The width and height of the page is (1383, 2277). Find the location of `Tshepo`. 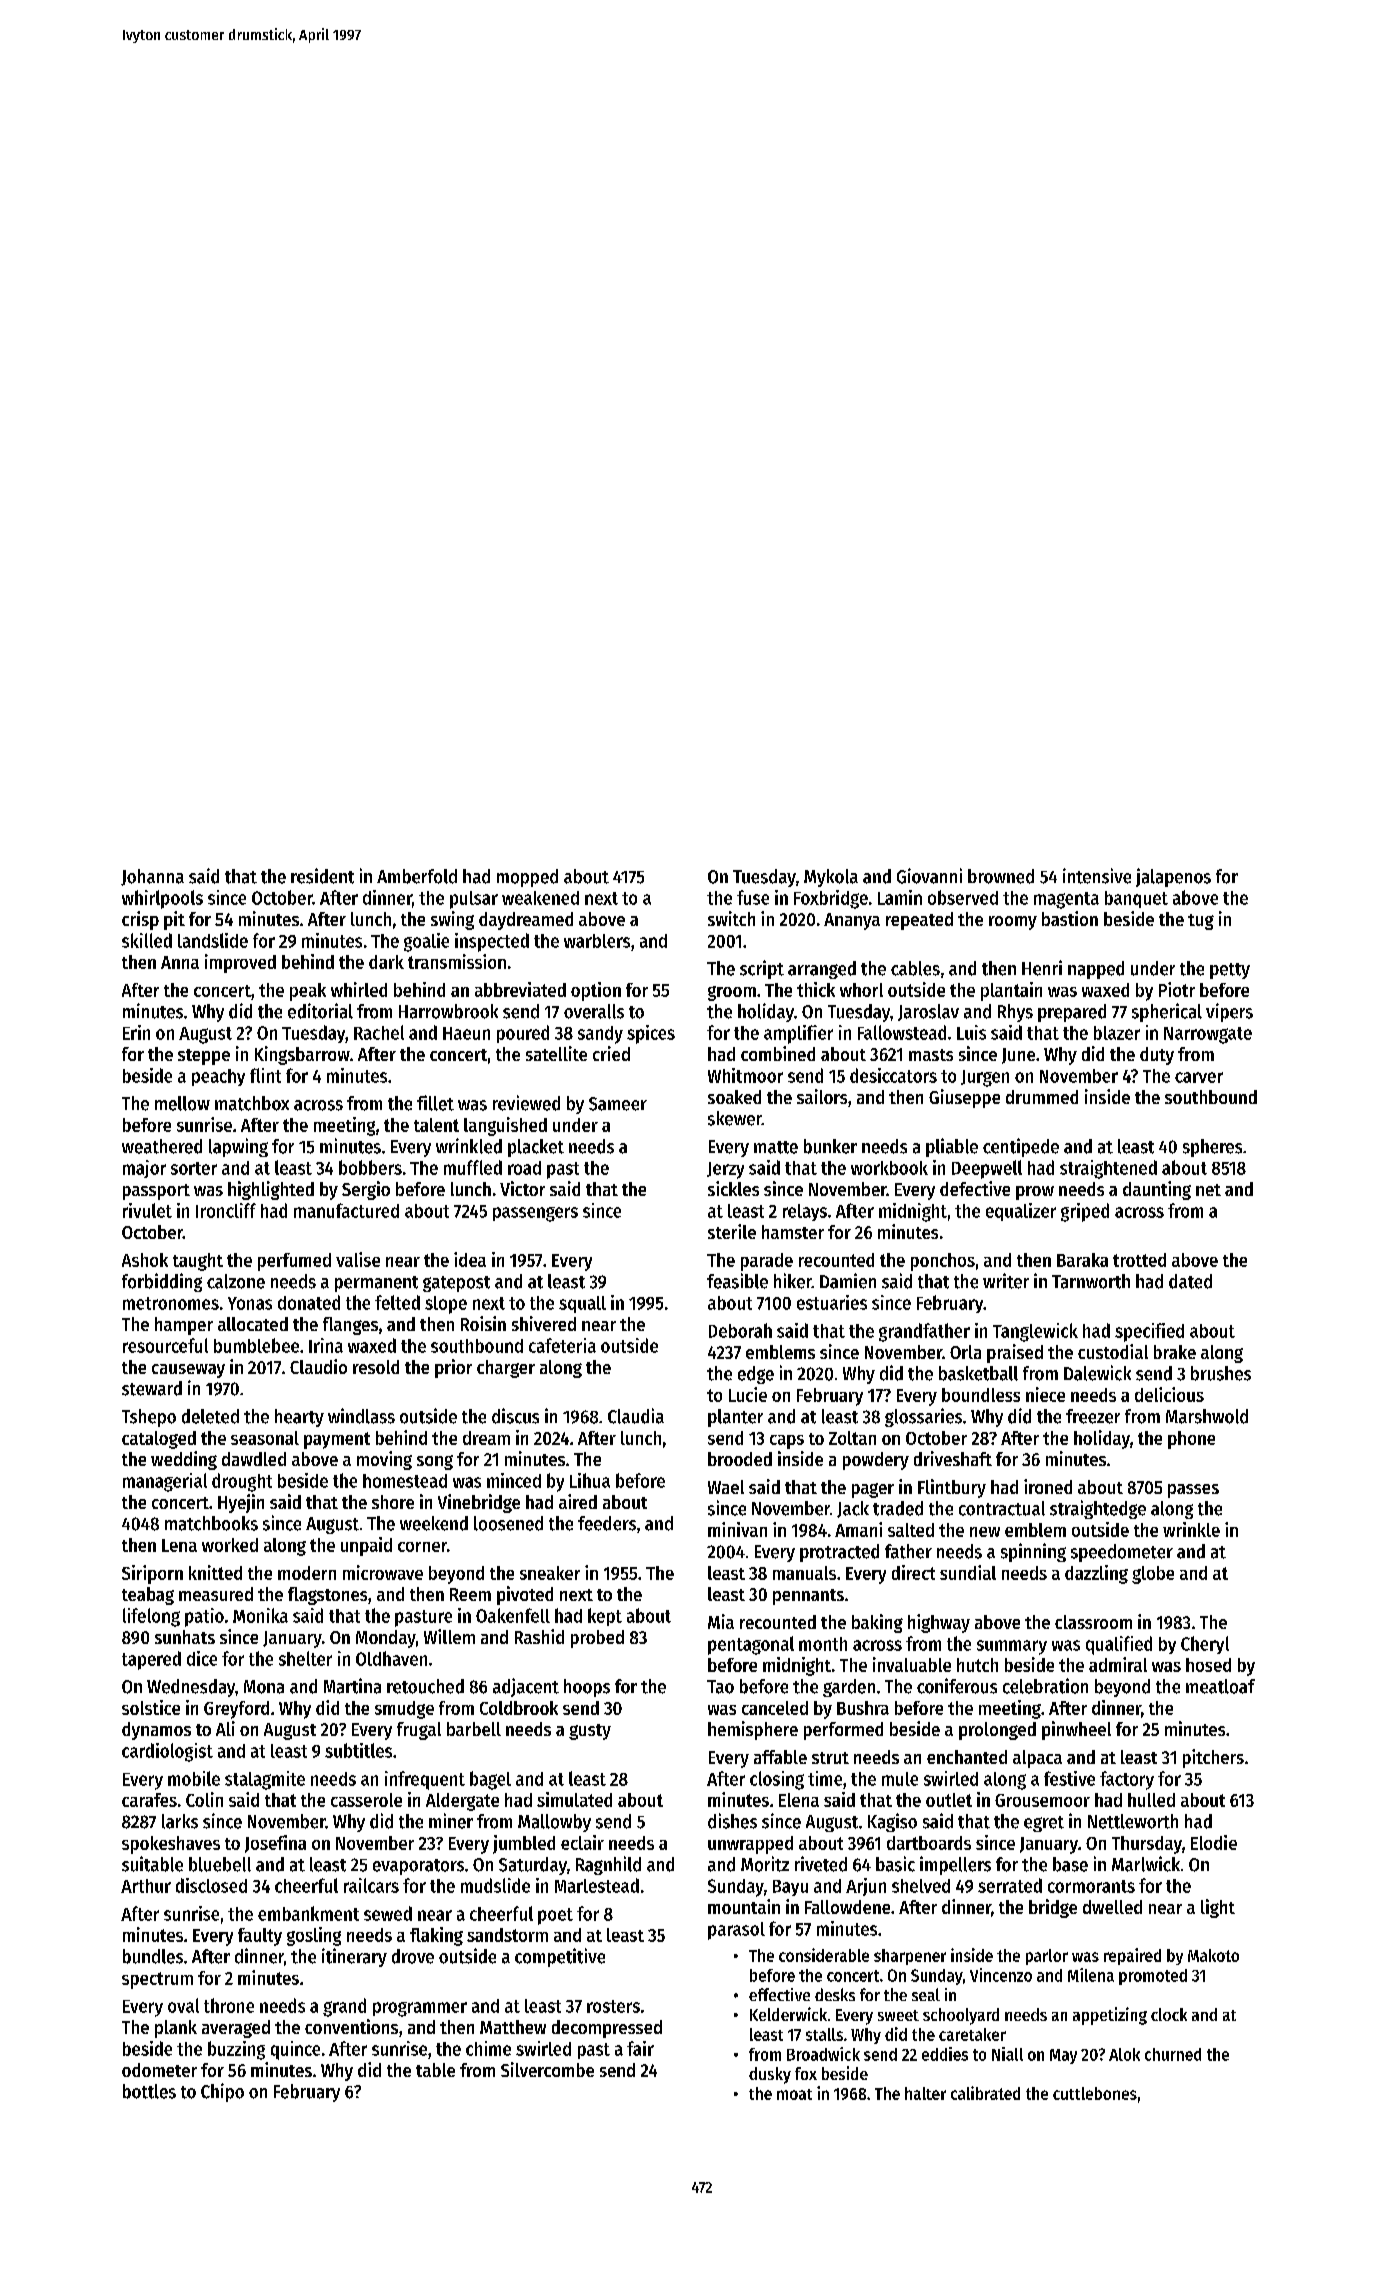

Tshepo is located at coordinates (149, 1418).
